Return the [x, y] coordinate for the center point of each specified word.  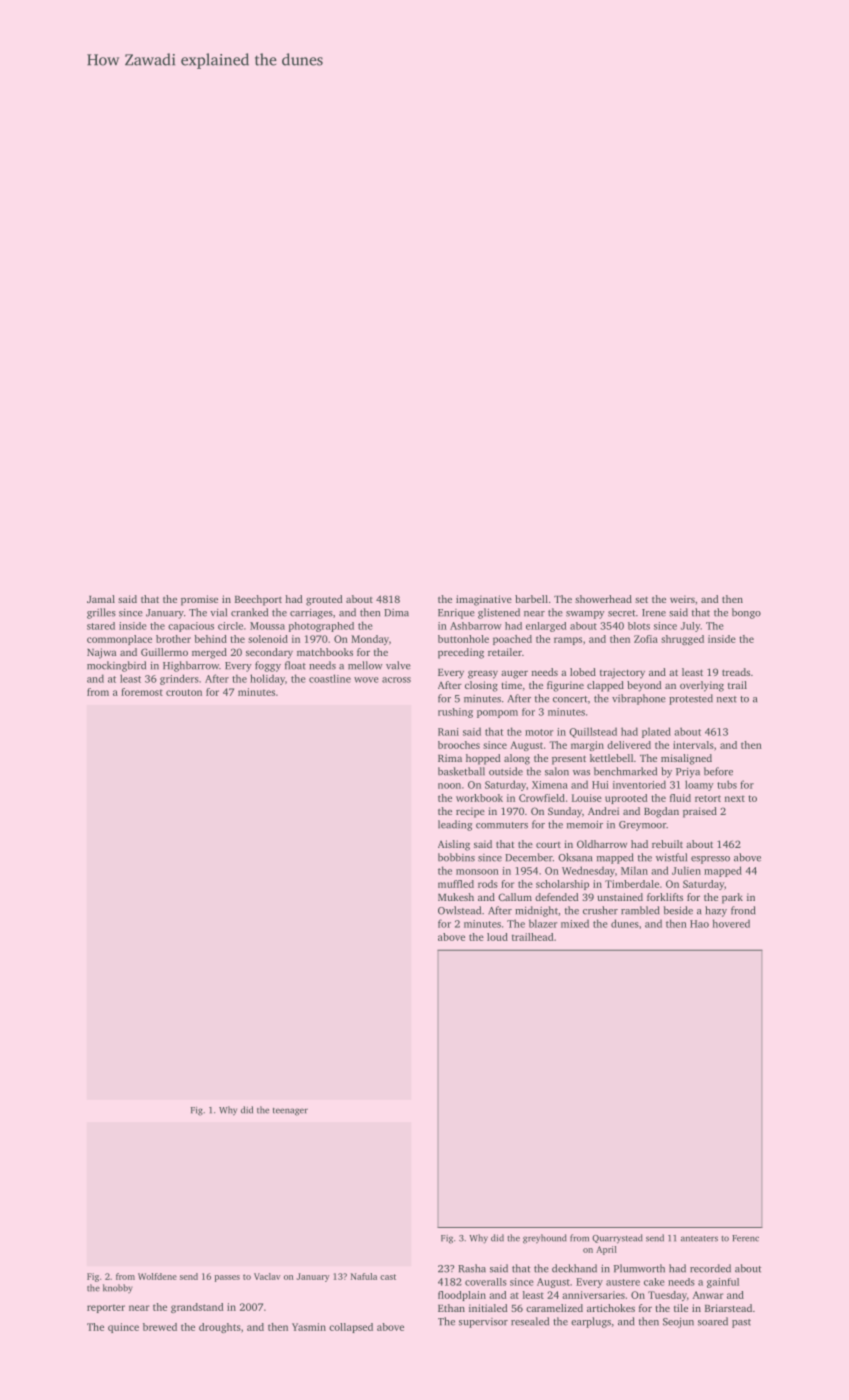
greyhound [545, 1239]
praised [700, 812]
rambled [640, 910]
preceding [461, 653]
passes [227, 1278]
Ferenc [745, 1238]
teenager [290, 1112]
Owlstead [459, 910]
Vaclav [267, 1276]
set [641, 599]
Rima [450, 758]
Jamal [101, 599]
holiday [267, 679]
